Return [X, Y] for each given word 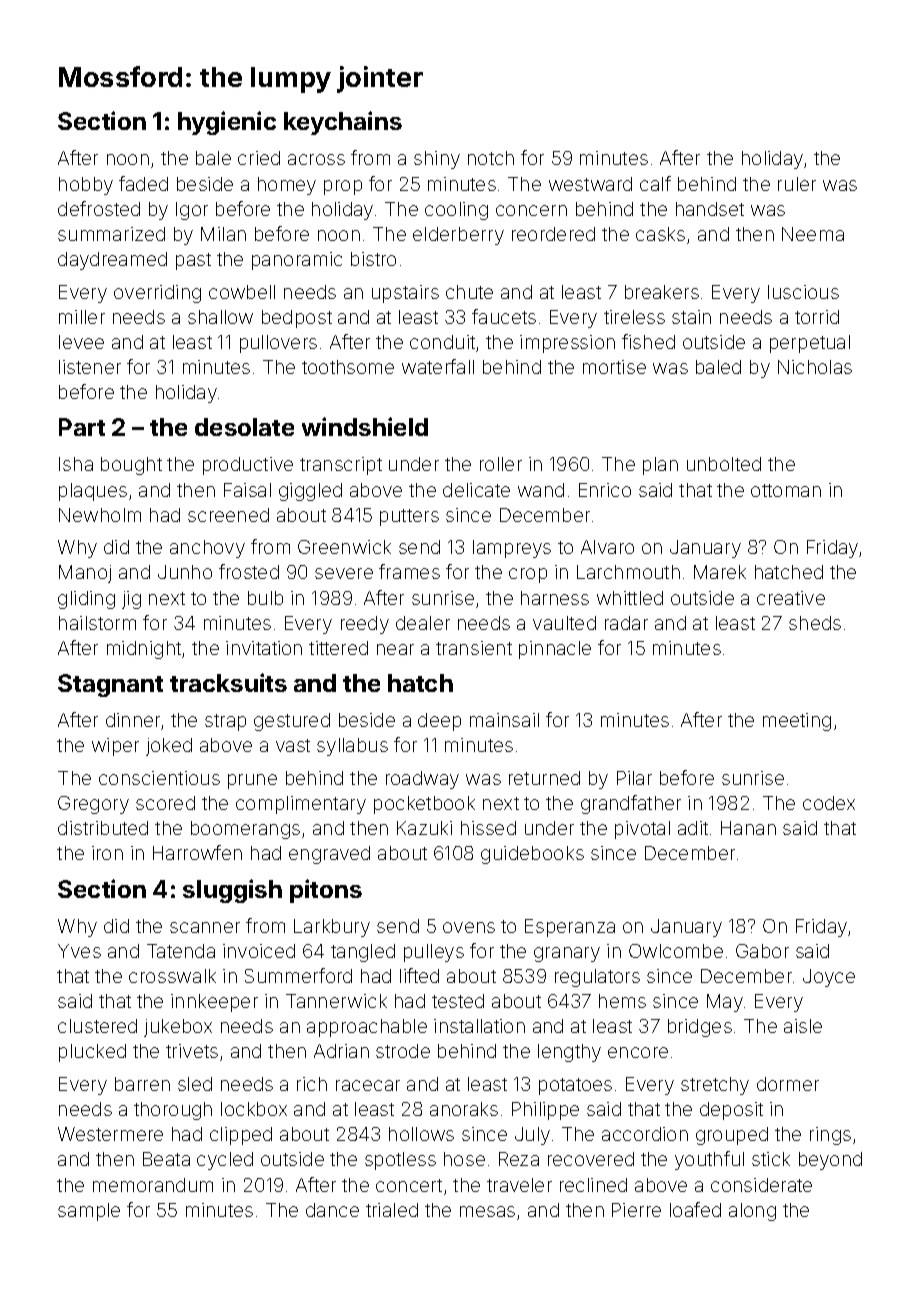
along [752, 1212]
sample [89, 1212]
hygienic [227, 123]
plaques [93, 492]
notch [491, 158]
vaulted [564, 623]
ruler [797, 184]
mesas [487, 1211]
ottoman [786, 490]
